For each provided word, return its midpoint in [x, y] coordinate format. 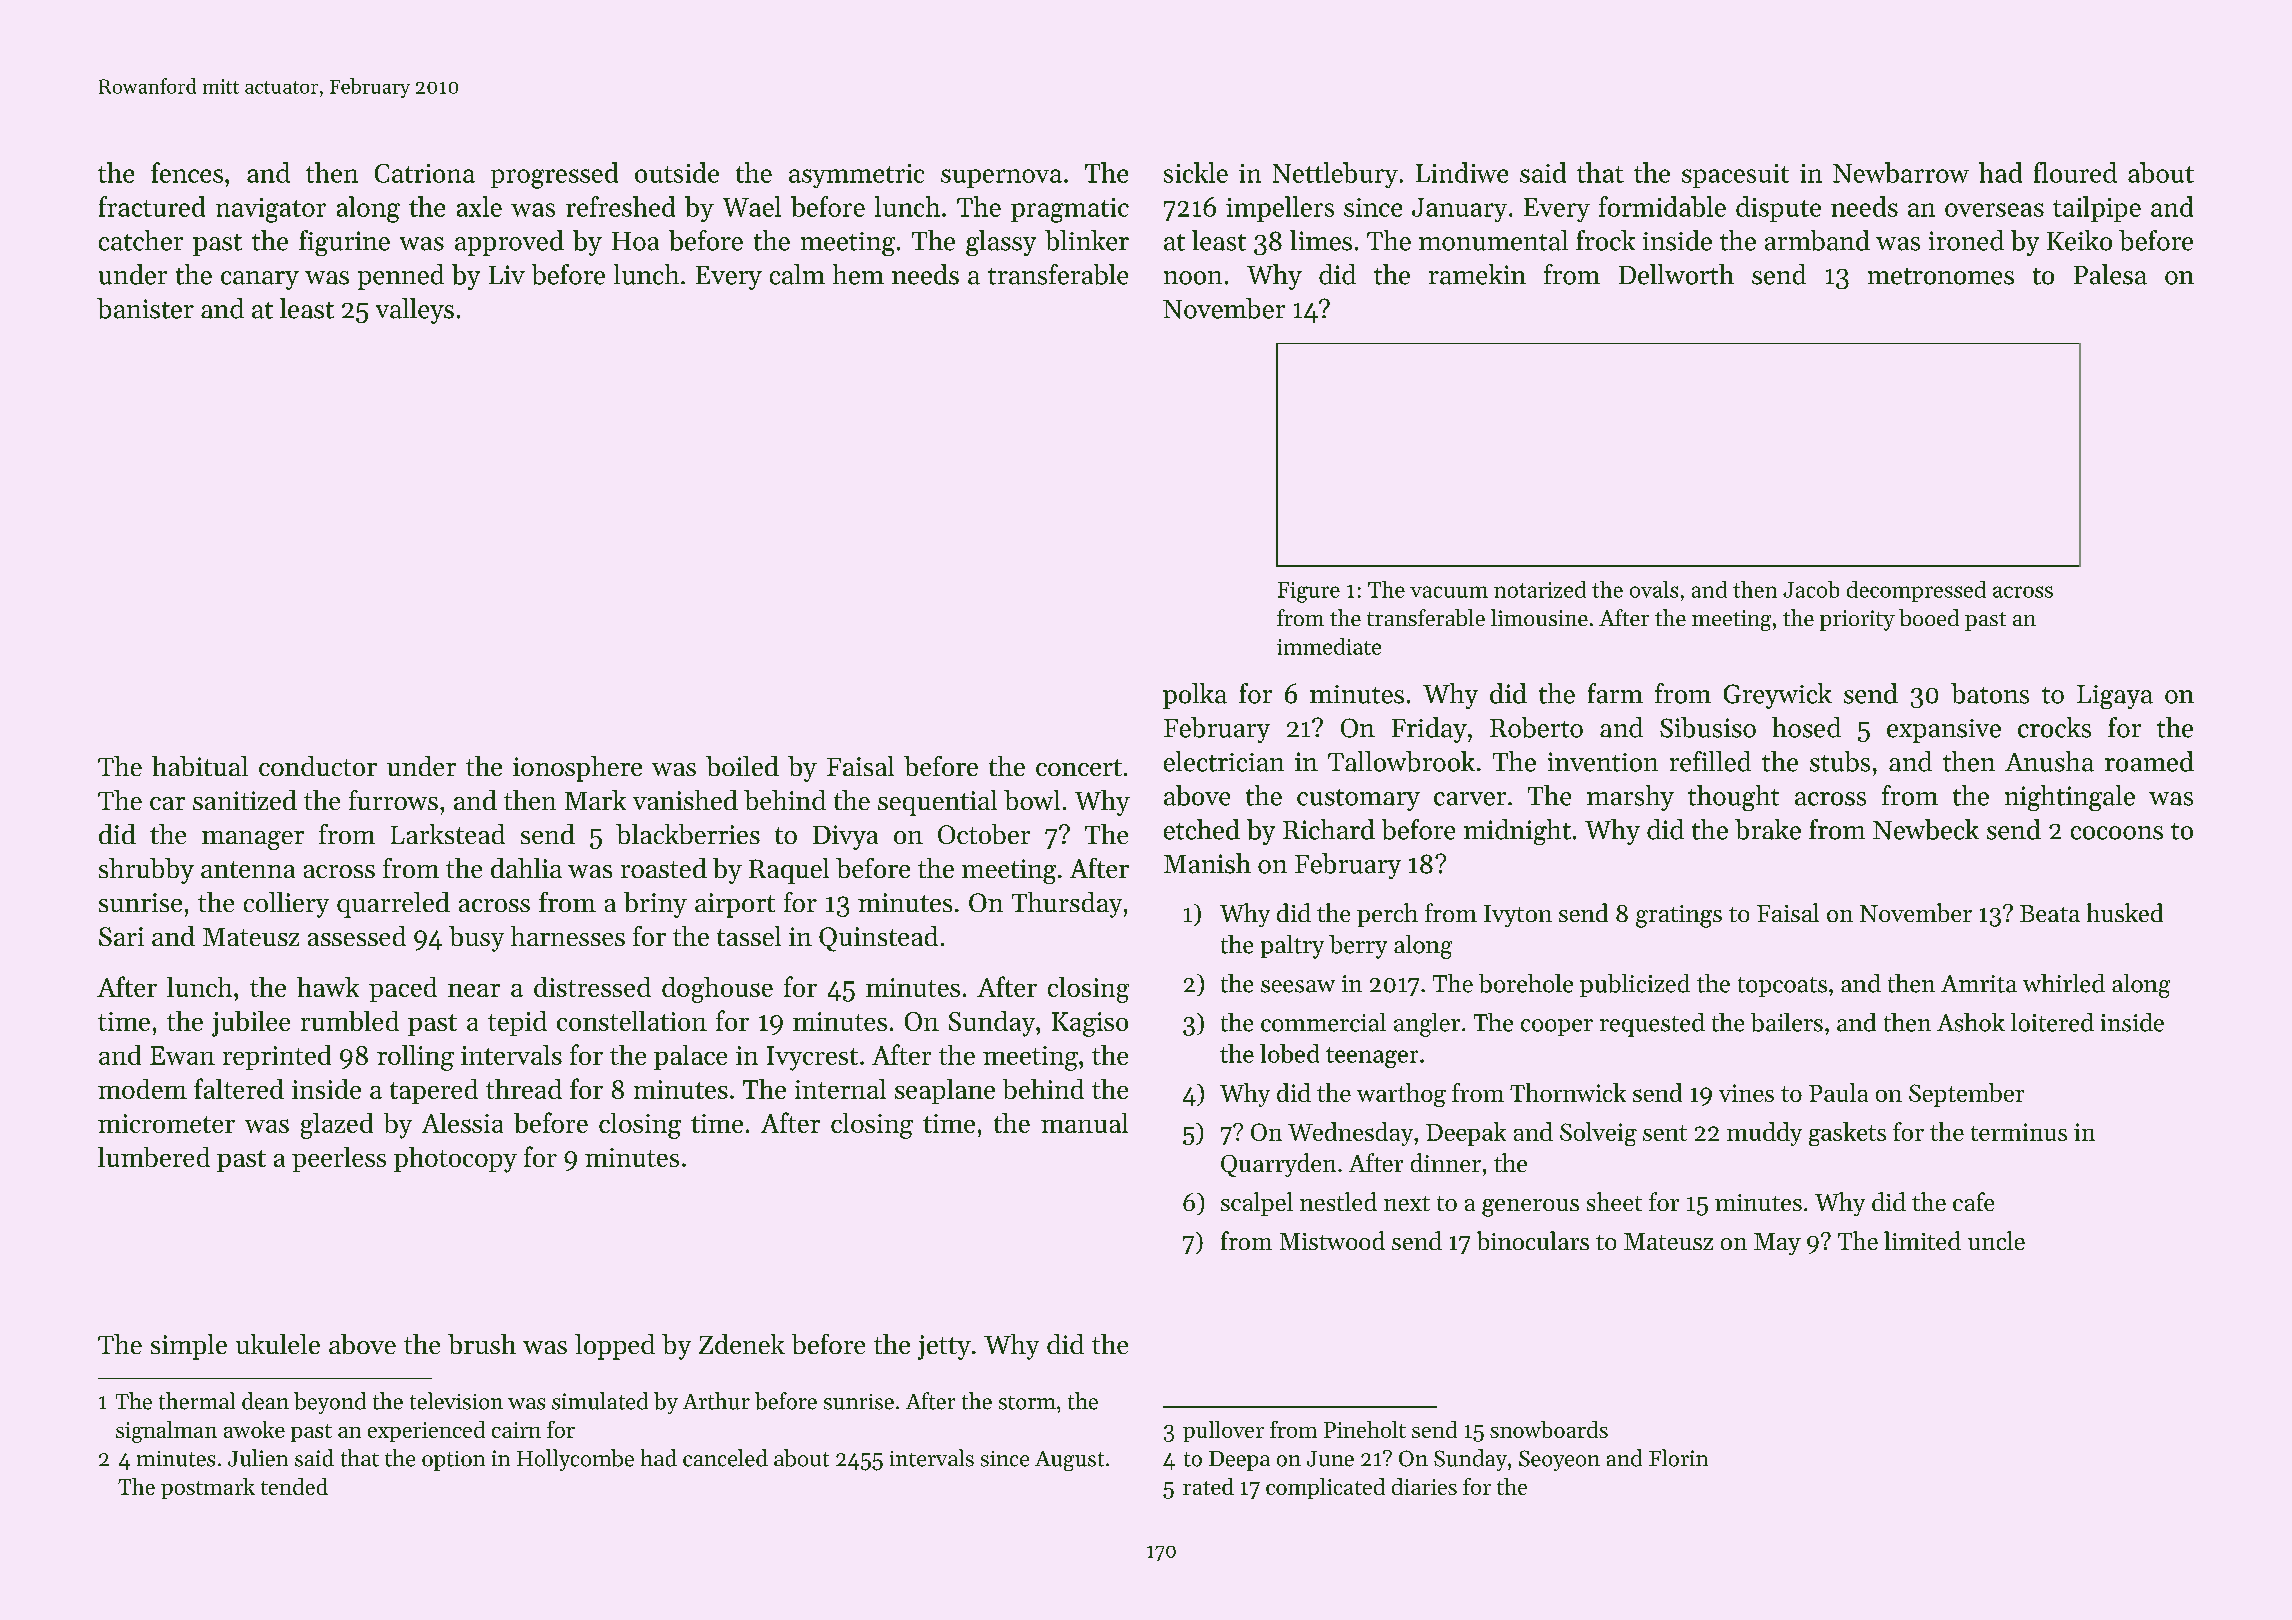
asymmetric [856, 176]
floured [2075, 172]
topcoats [1782, 987]
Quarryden [1278, 1165]
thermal [197, 1401]
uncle [1996, 1240]
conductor [318, 766]
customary [1358, 800]
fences [187, 172]
